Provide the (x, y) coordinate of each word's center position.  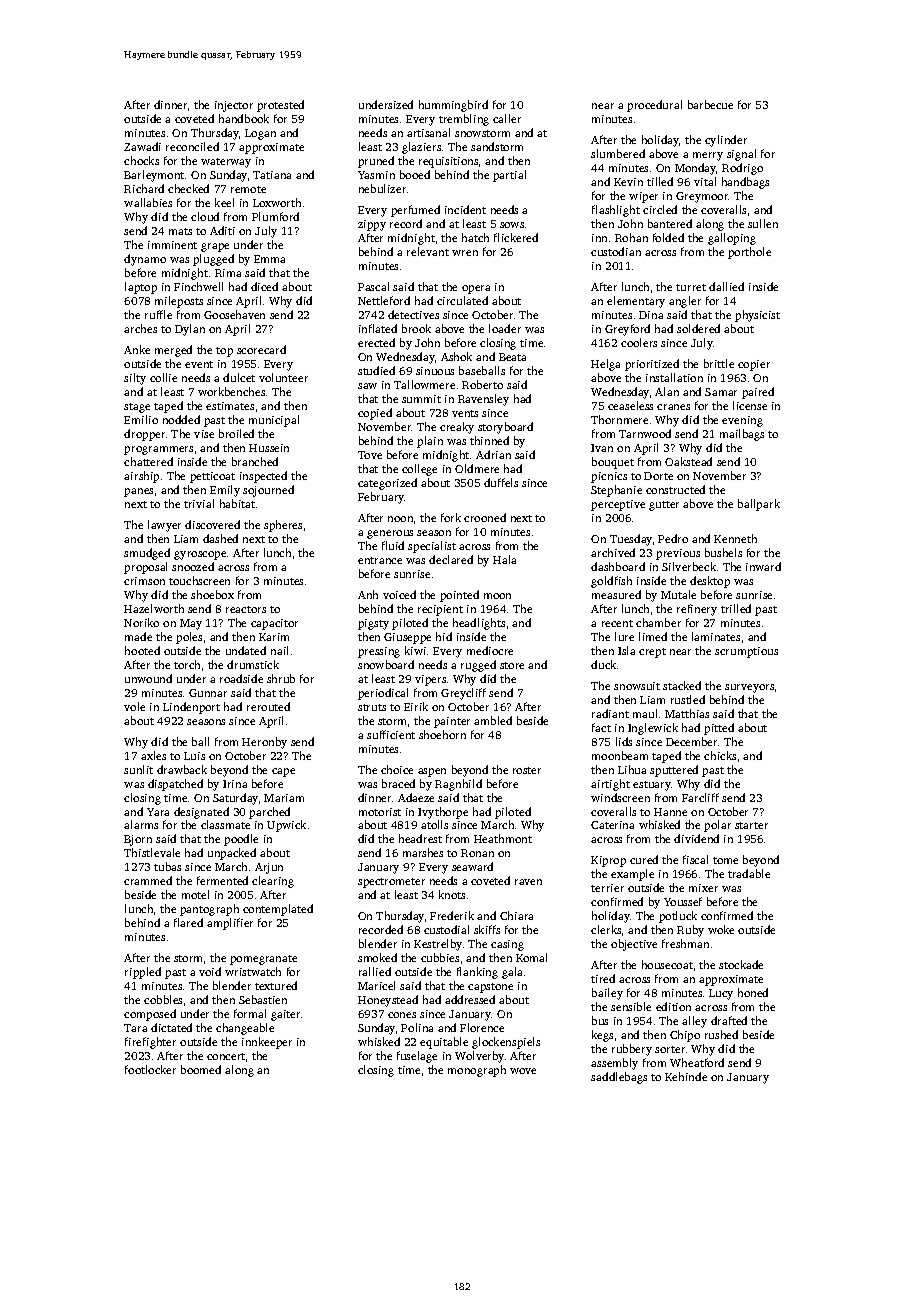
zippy (372, 225)
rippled (143, 973)
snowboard (386, 664)
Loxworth (277, 202)
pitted (719, 729)
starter (751, 825)
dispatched (175, 785)
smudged (147, 554)
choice (397, 769)
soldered (698, 328)
